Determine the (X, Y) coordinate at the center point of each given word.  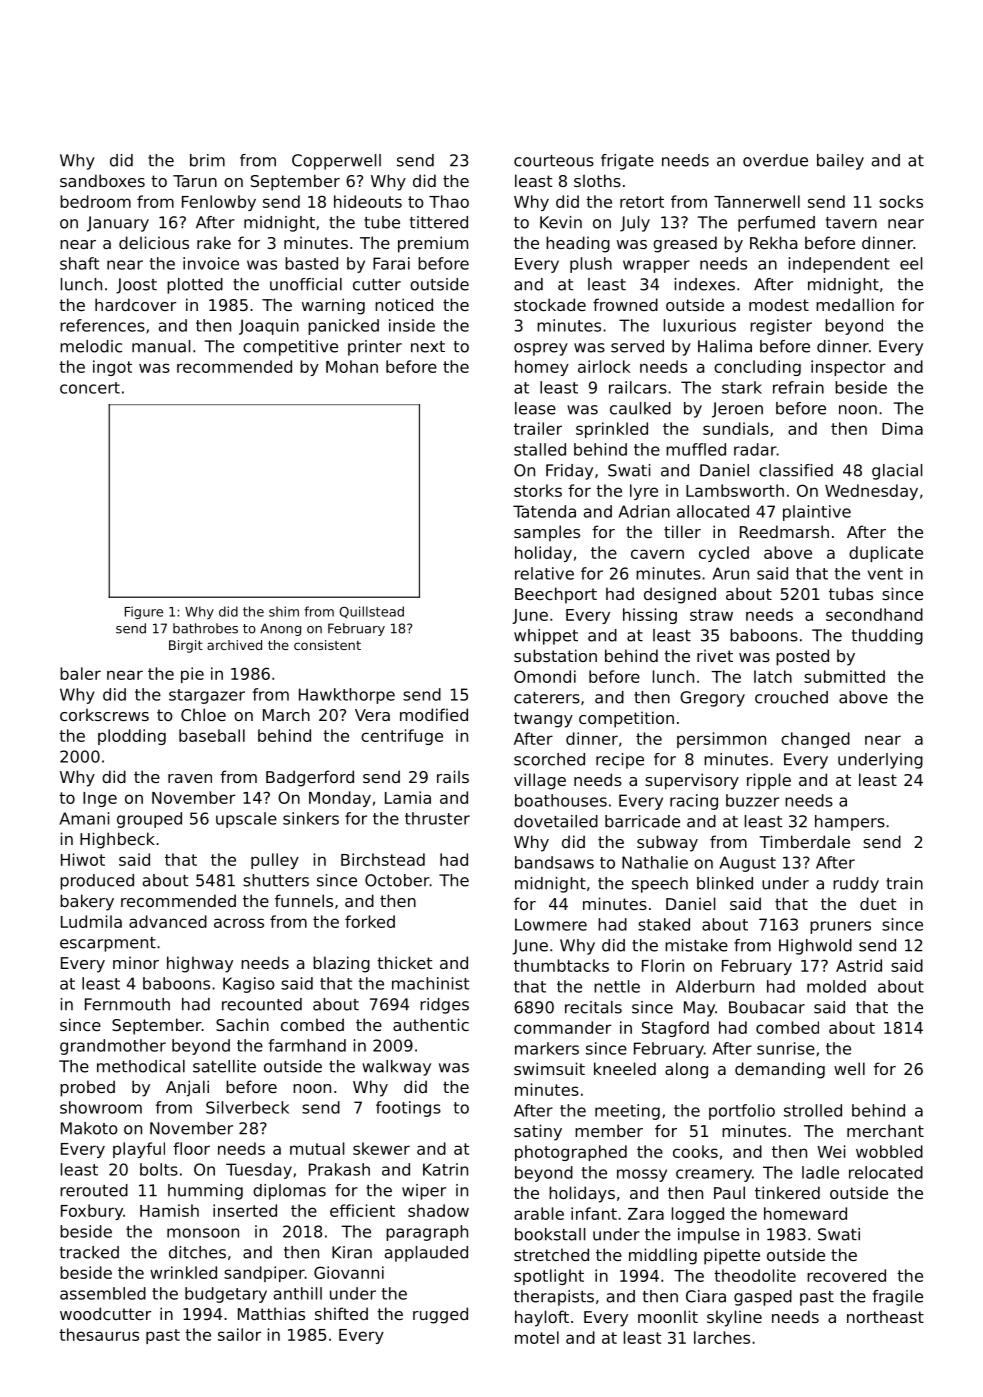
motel (537, 1337)
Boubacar (767, 1007)
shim (284, 611)
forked (370, 921)
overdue (775, 160)
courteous (554, 161)
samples (547, 533)
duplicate (886, 554)
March (286, 714)
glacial (897, 472)
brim (207, 160)
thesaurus (99, 1334)
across (239, 923)
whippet (546, 637)
